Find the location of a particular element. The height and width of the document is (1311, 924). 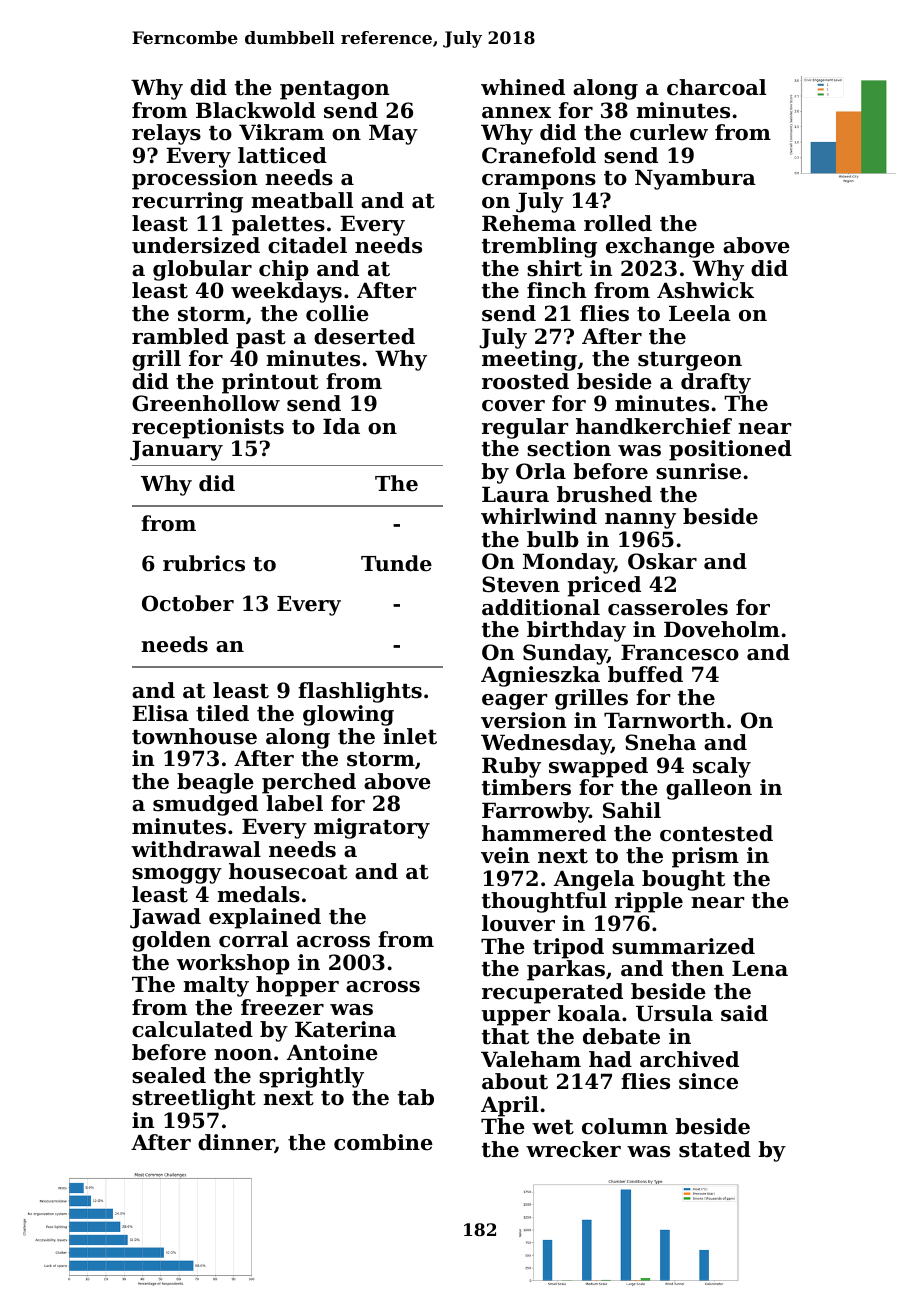

combine is located at coordinates (383, 1142).
